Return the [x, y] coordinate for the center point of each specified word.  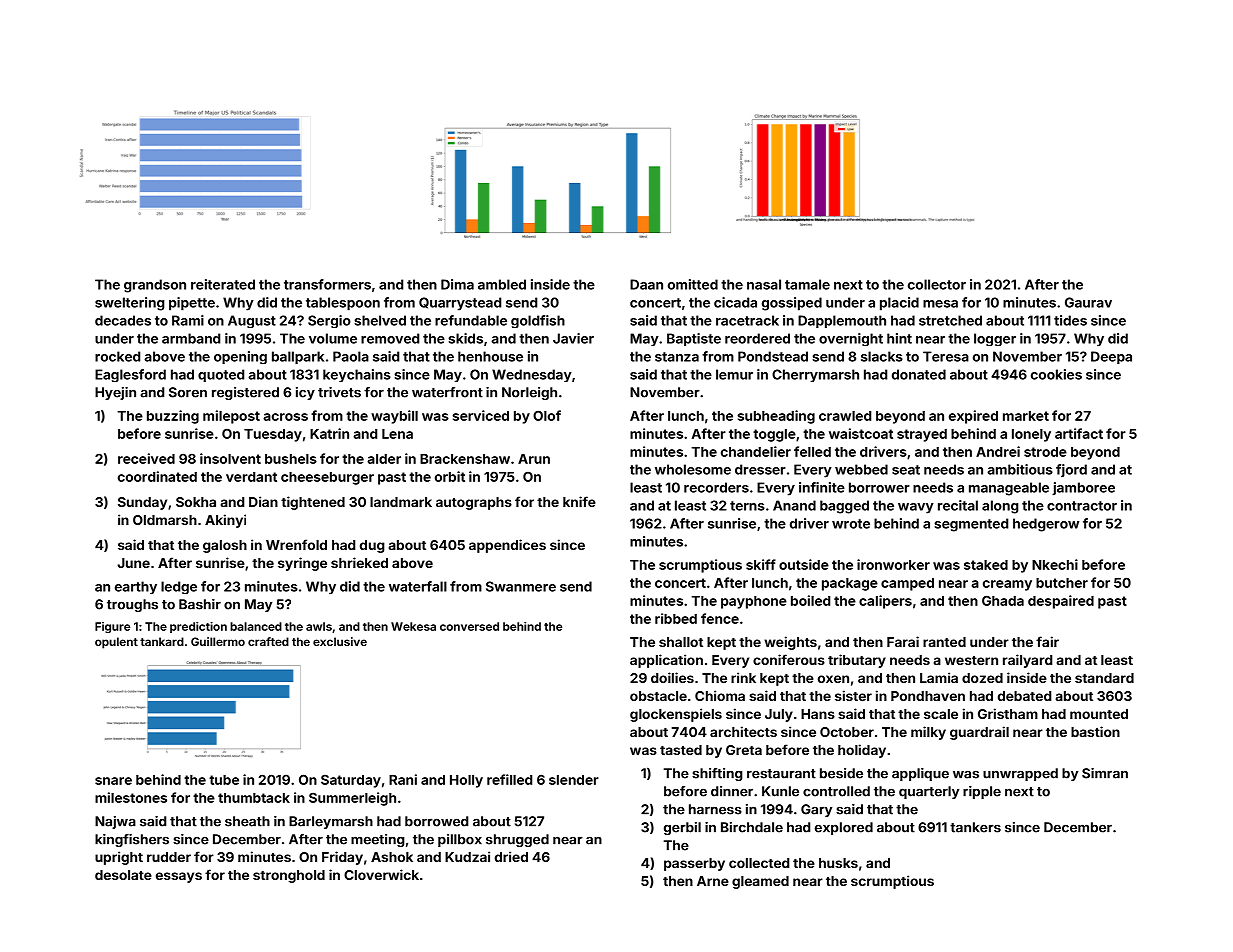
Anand [794, 505]
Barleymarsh [331, 822]
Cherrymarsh [815, 375]
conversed [469, 626]
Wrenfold [296, 544]
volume [333, 338]
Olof [547, 415]
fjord [1071, 470]
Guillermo [218, 641]
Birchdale [752, 827]
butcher [1062, 583]
